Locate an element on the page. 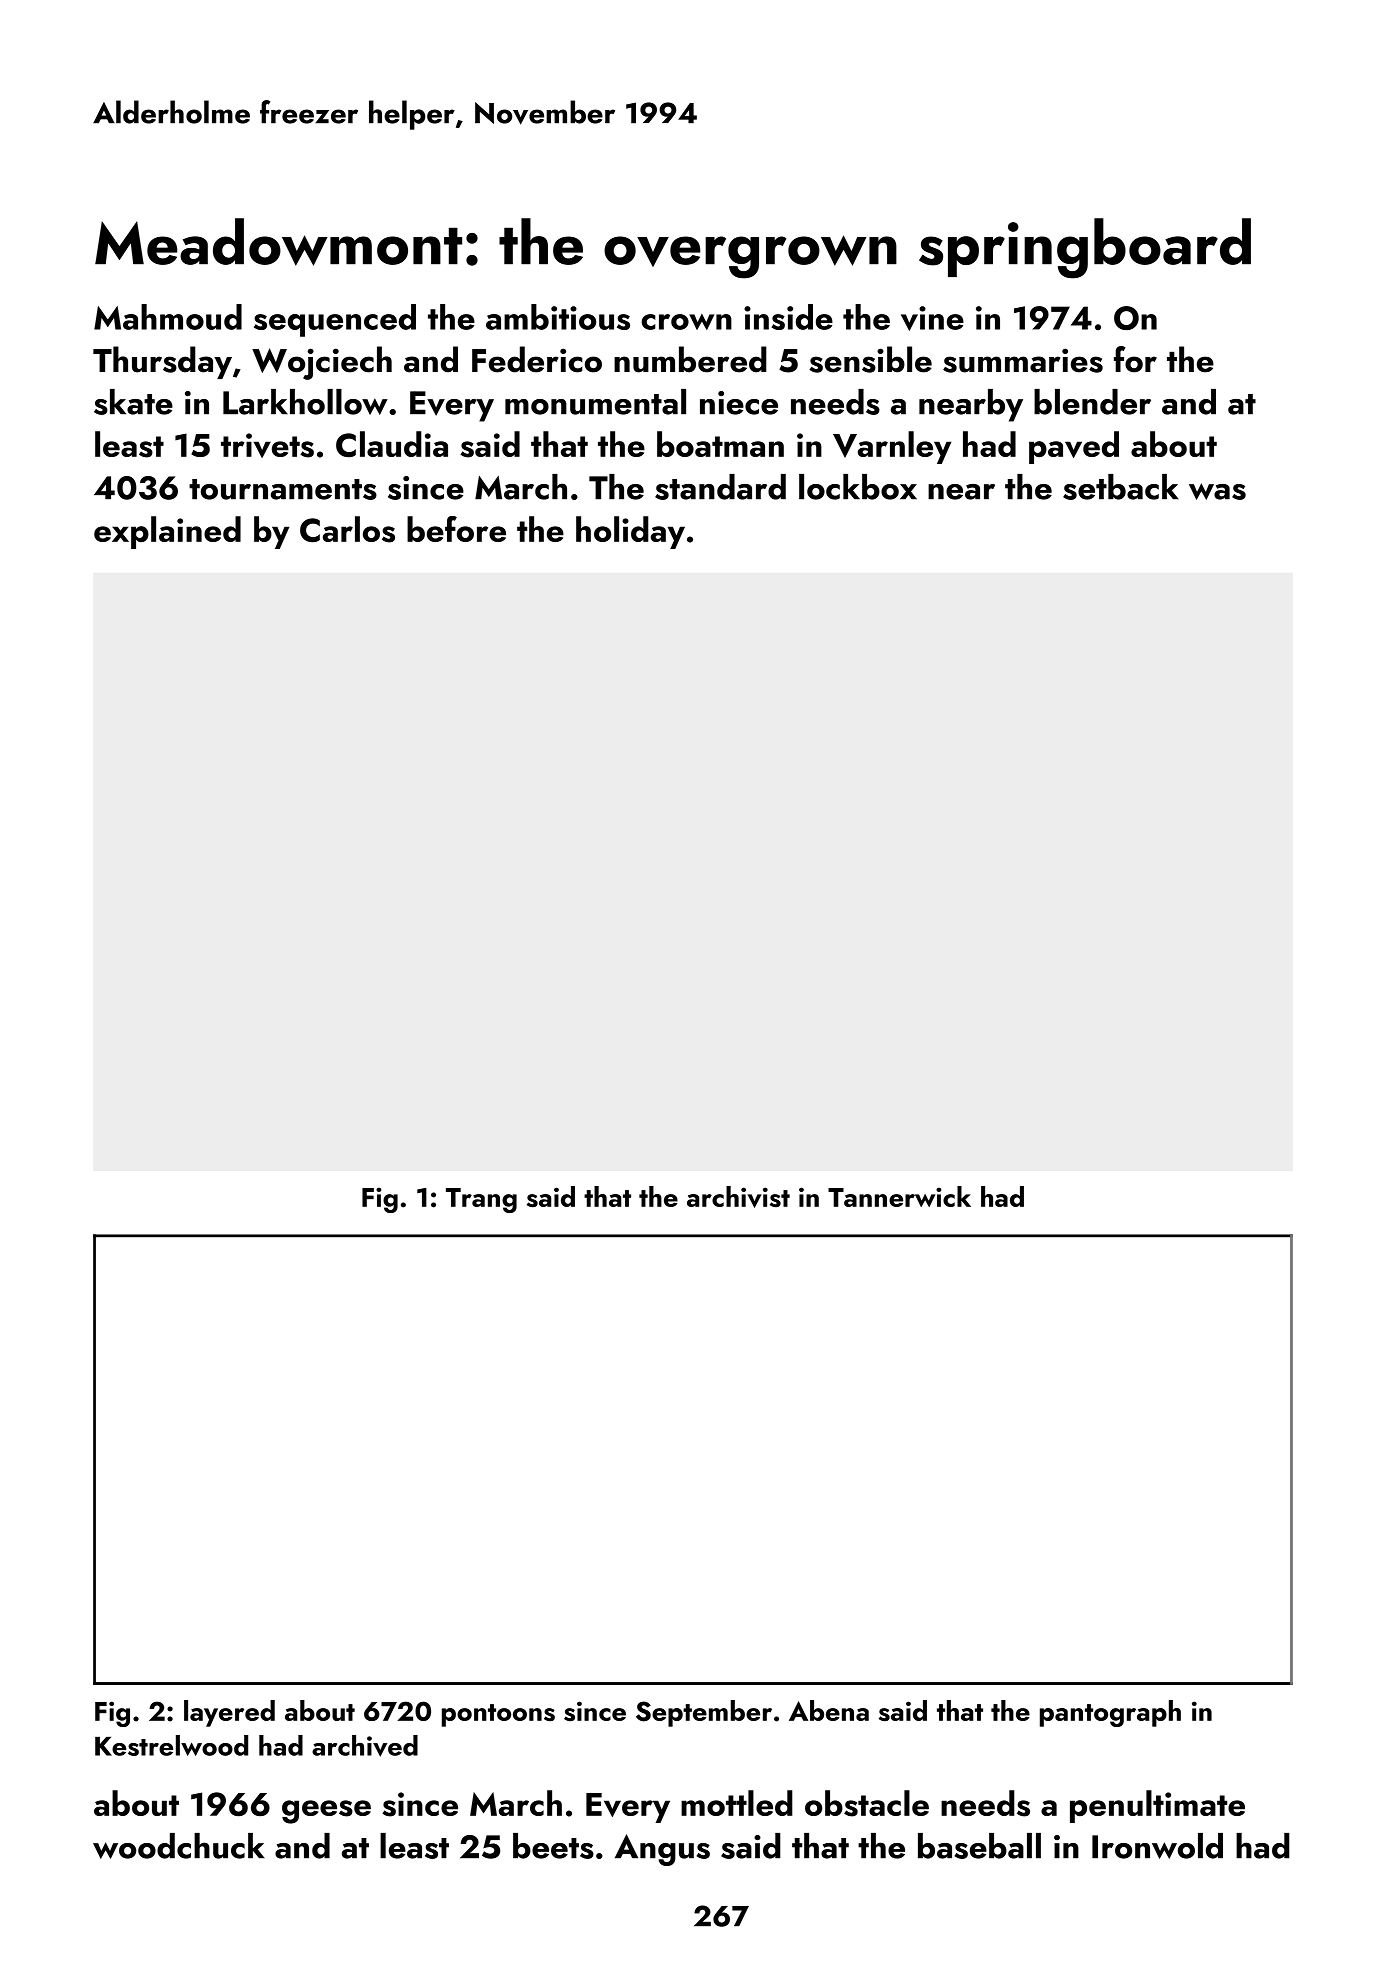  pantograph is located at coordinates (1110, 1713).
